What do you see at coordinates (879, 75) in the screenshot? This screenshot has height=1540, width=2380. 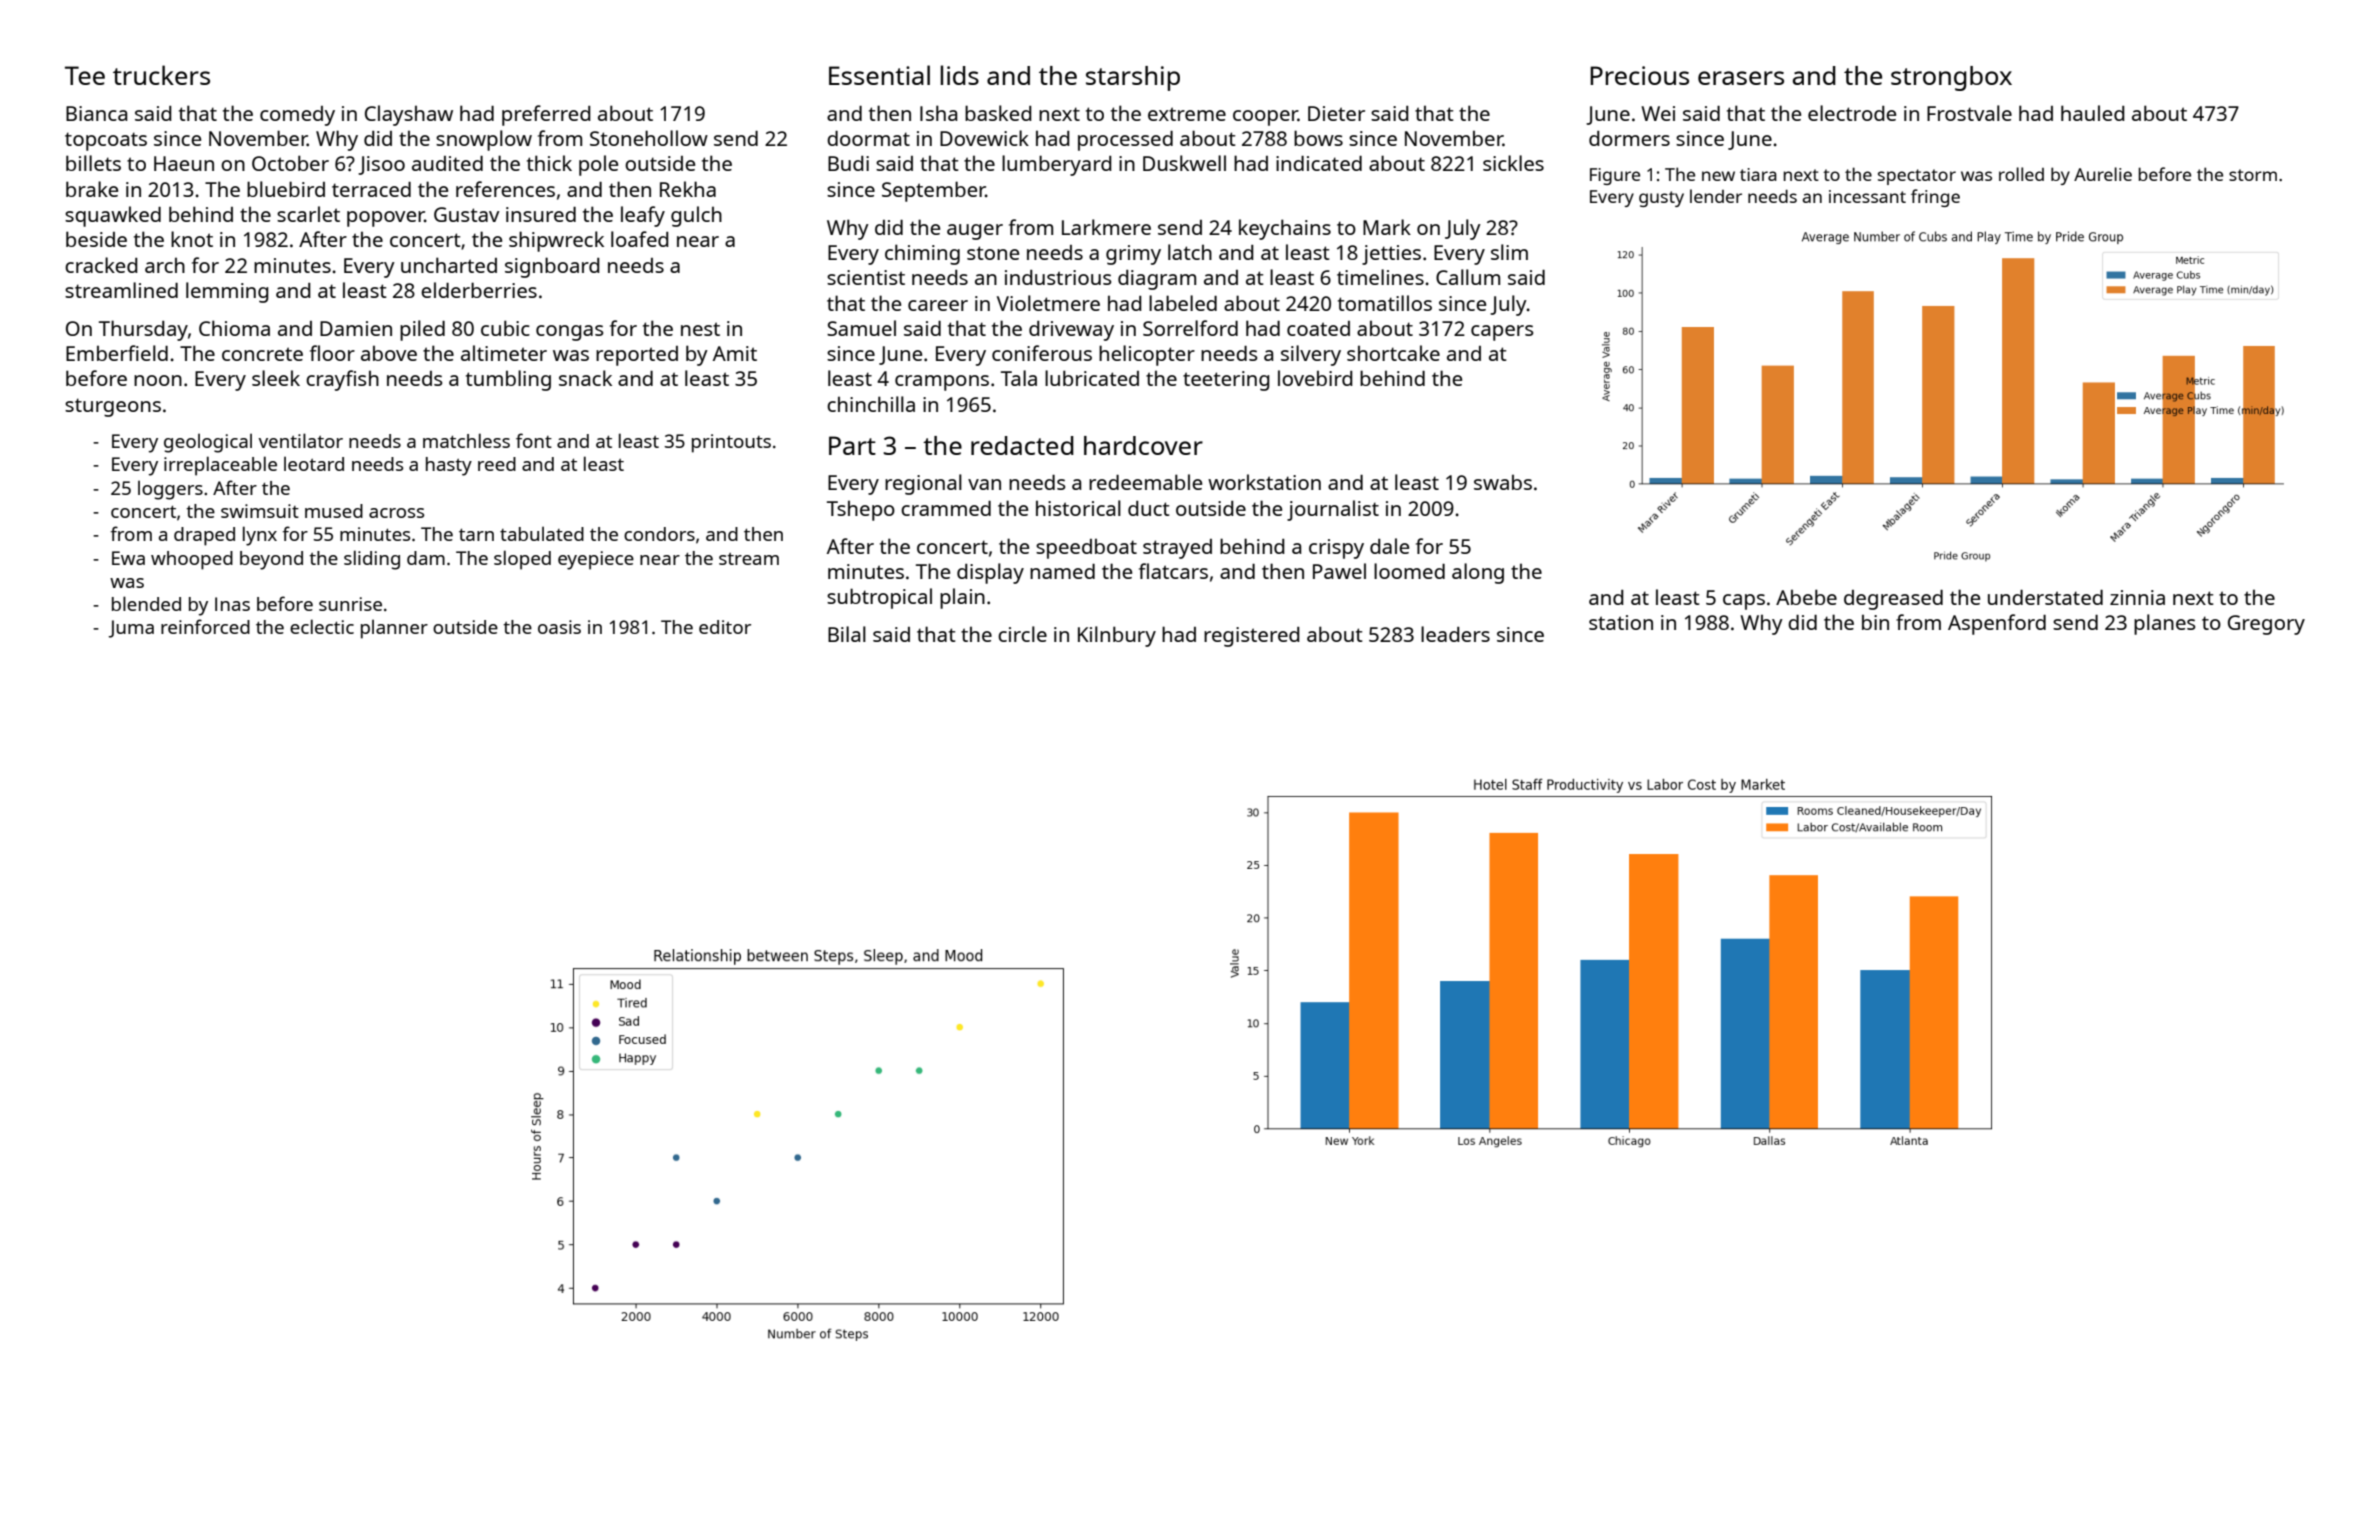 I see `Essential` at bounding box center [879, 75].
